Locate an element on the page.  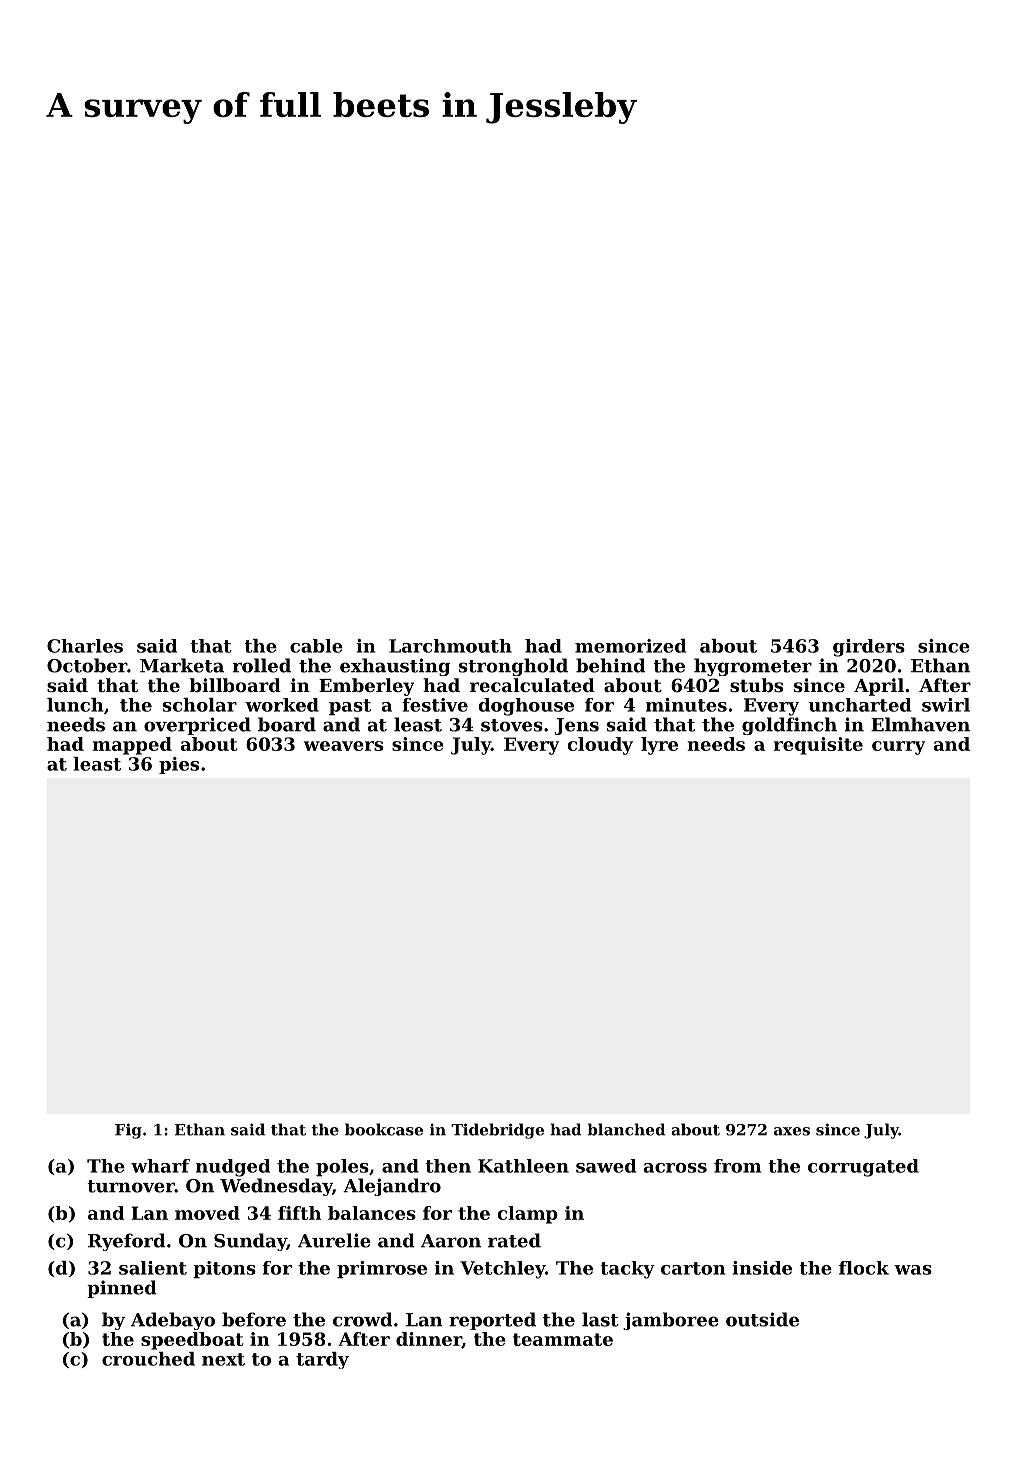
outside is located at coordinates (762, 1319).
